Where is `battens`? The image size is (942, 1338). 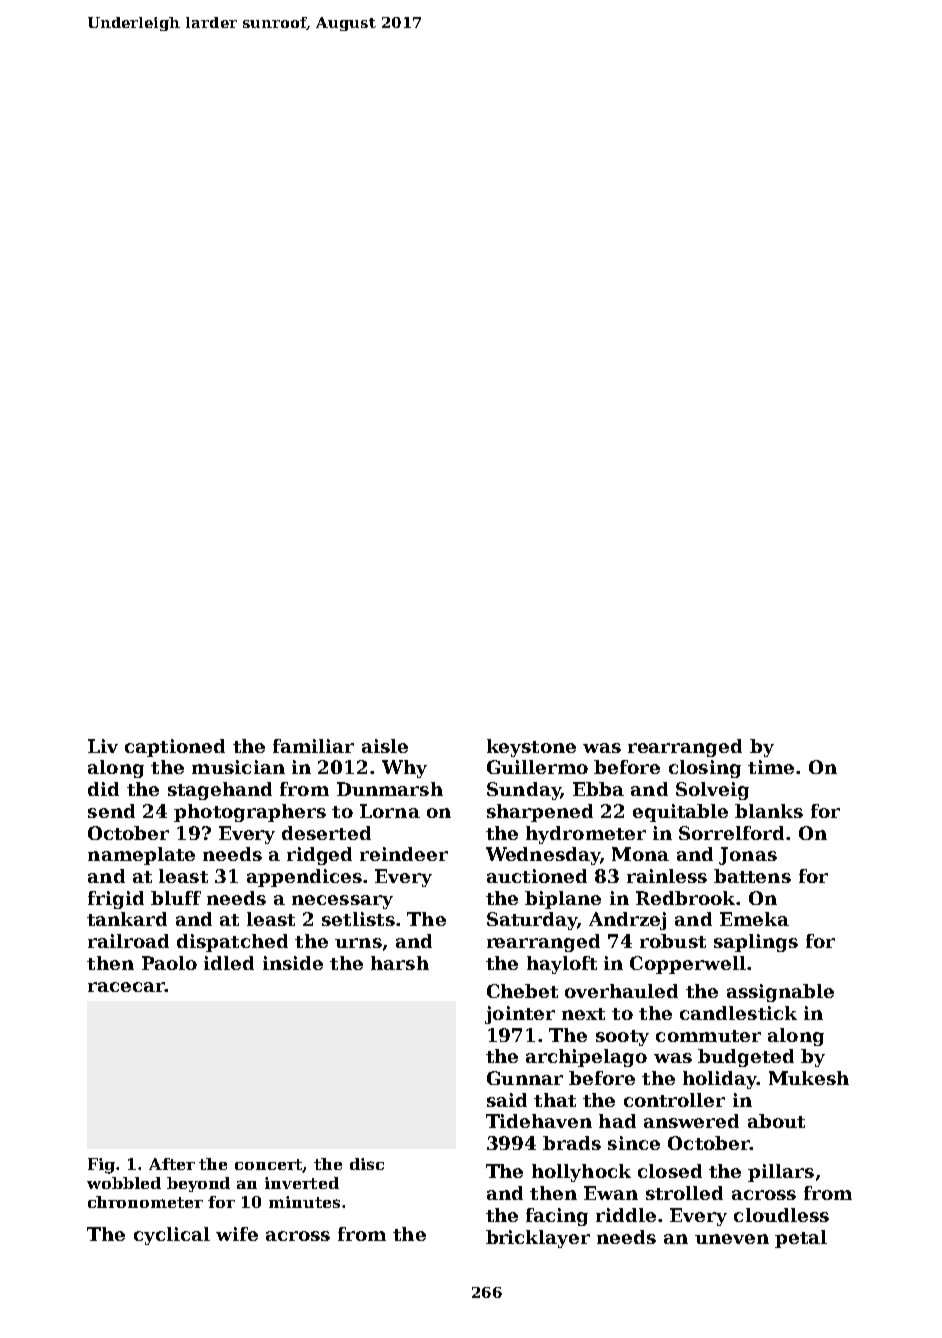
battens is located at coordinates (752, 876).
